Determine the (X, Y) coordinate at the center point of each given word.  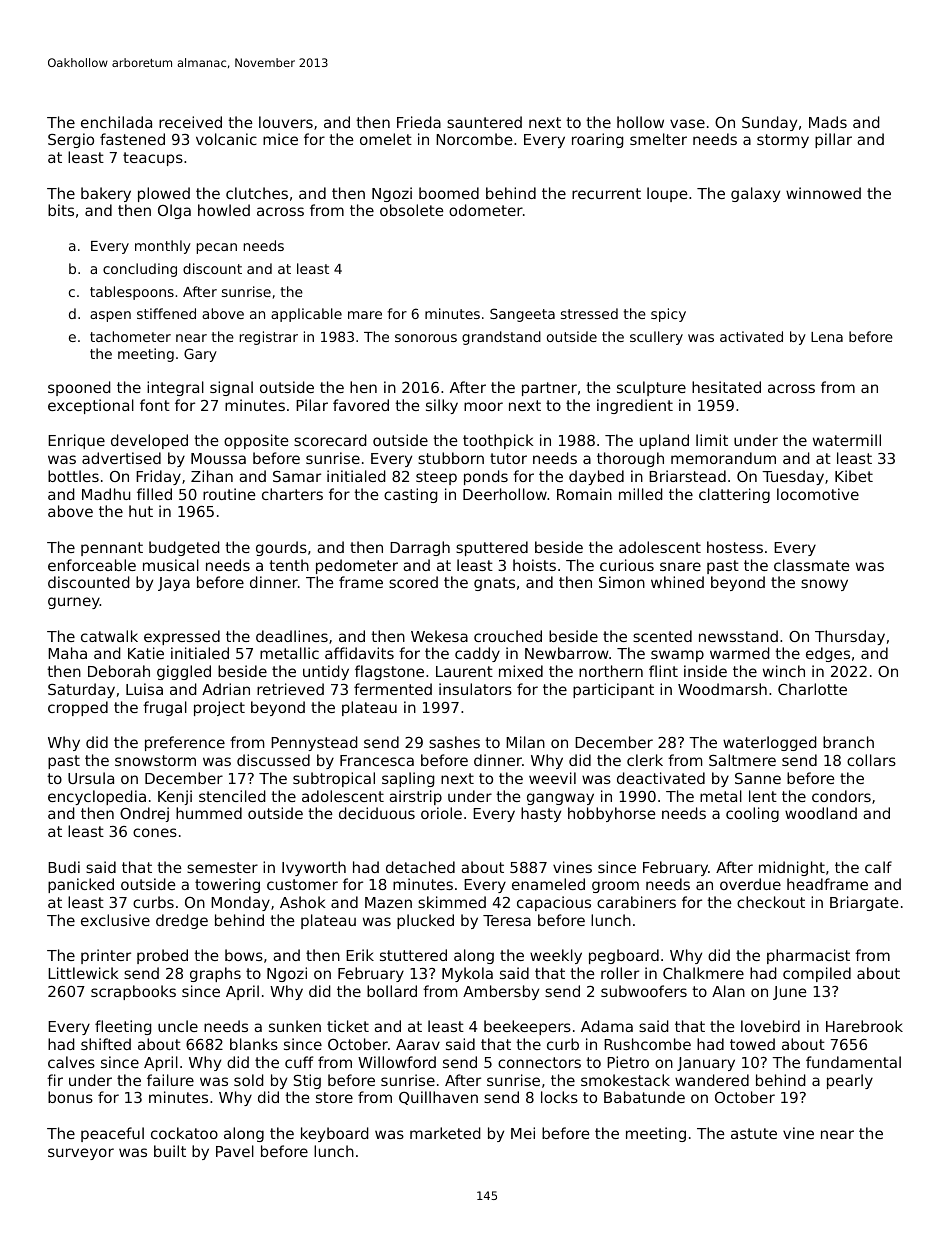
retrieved (290, 689)
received (190, 122)
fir (55, 1080)
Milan (525, 742)
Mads (828, 122)
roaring (598, 140)
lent (763, 796)
